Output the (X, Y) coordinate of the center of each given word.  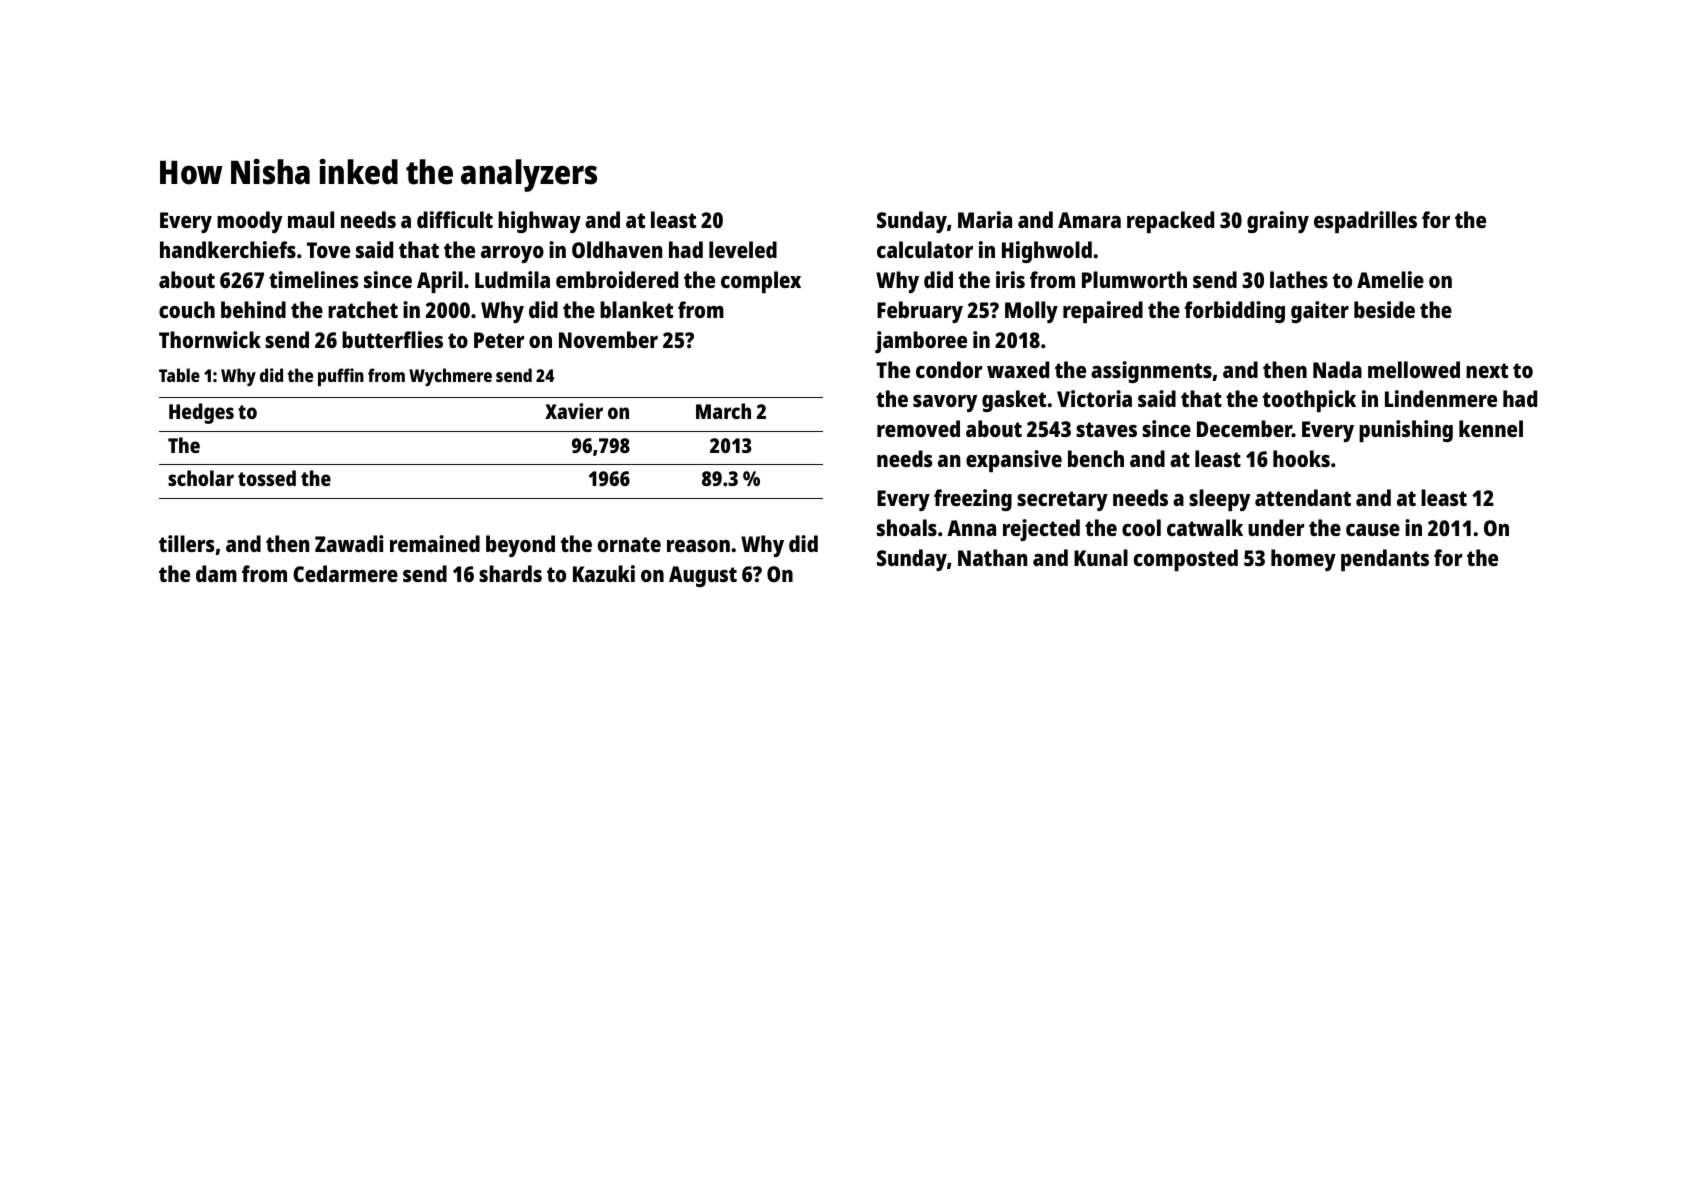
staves (1106, 429)
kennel (1491, 428)
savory (945, 403)
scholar (201, 478)
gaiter (1320, 312)
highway (539, 222)
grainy (1278, 222)
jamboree (921, 342)
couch (187, 309)
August (703, 576)
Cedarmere (345, 573)
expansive (1014, 461)
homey (1303, 560)
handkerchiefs (228, 249)
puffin (341, 377)
